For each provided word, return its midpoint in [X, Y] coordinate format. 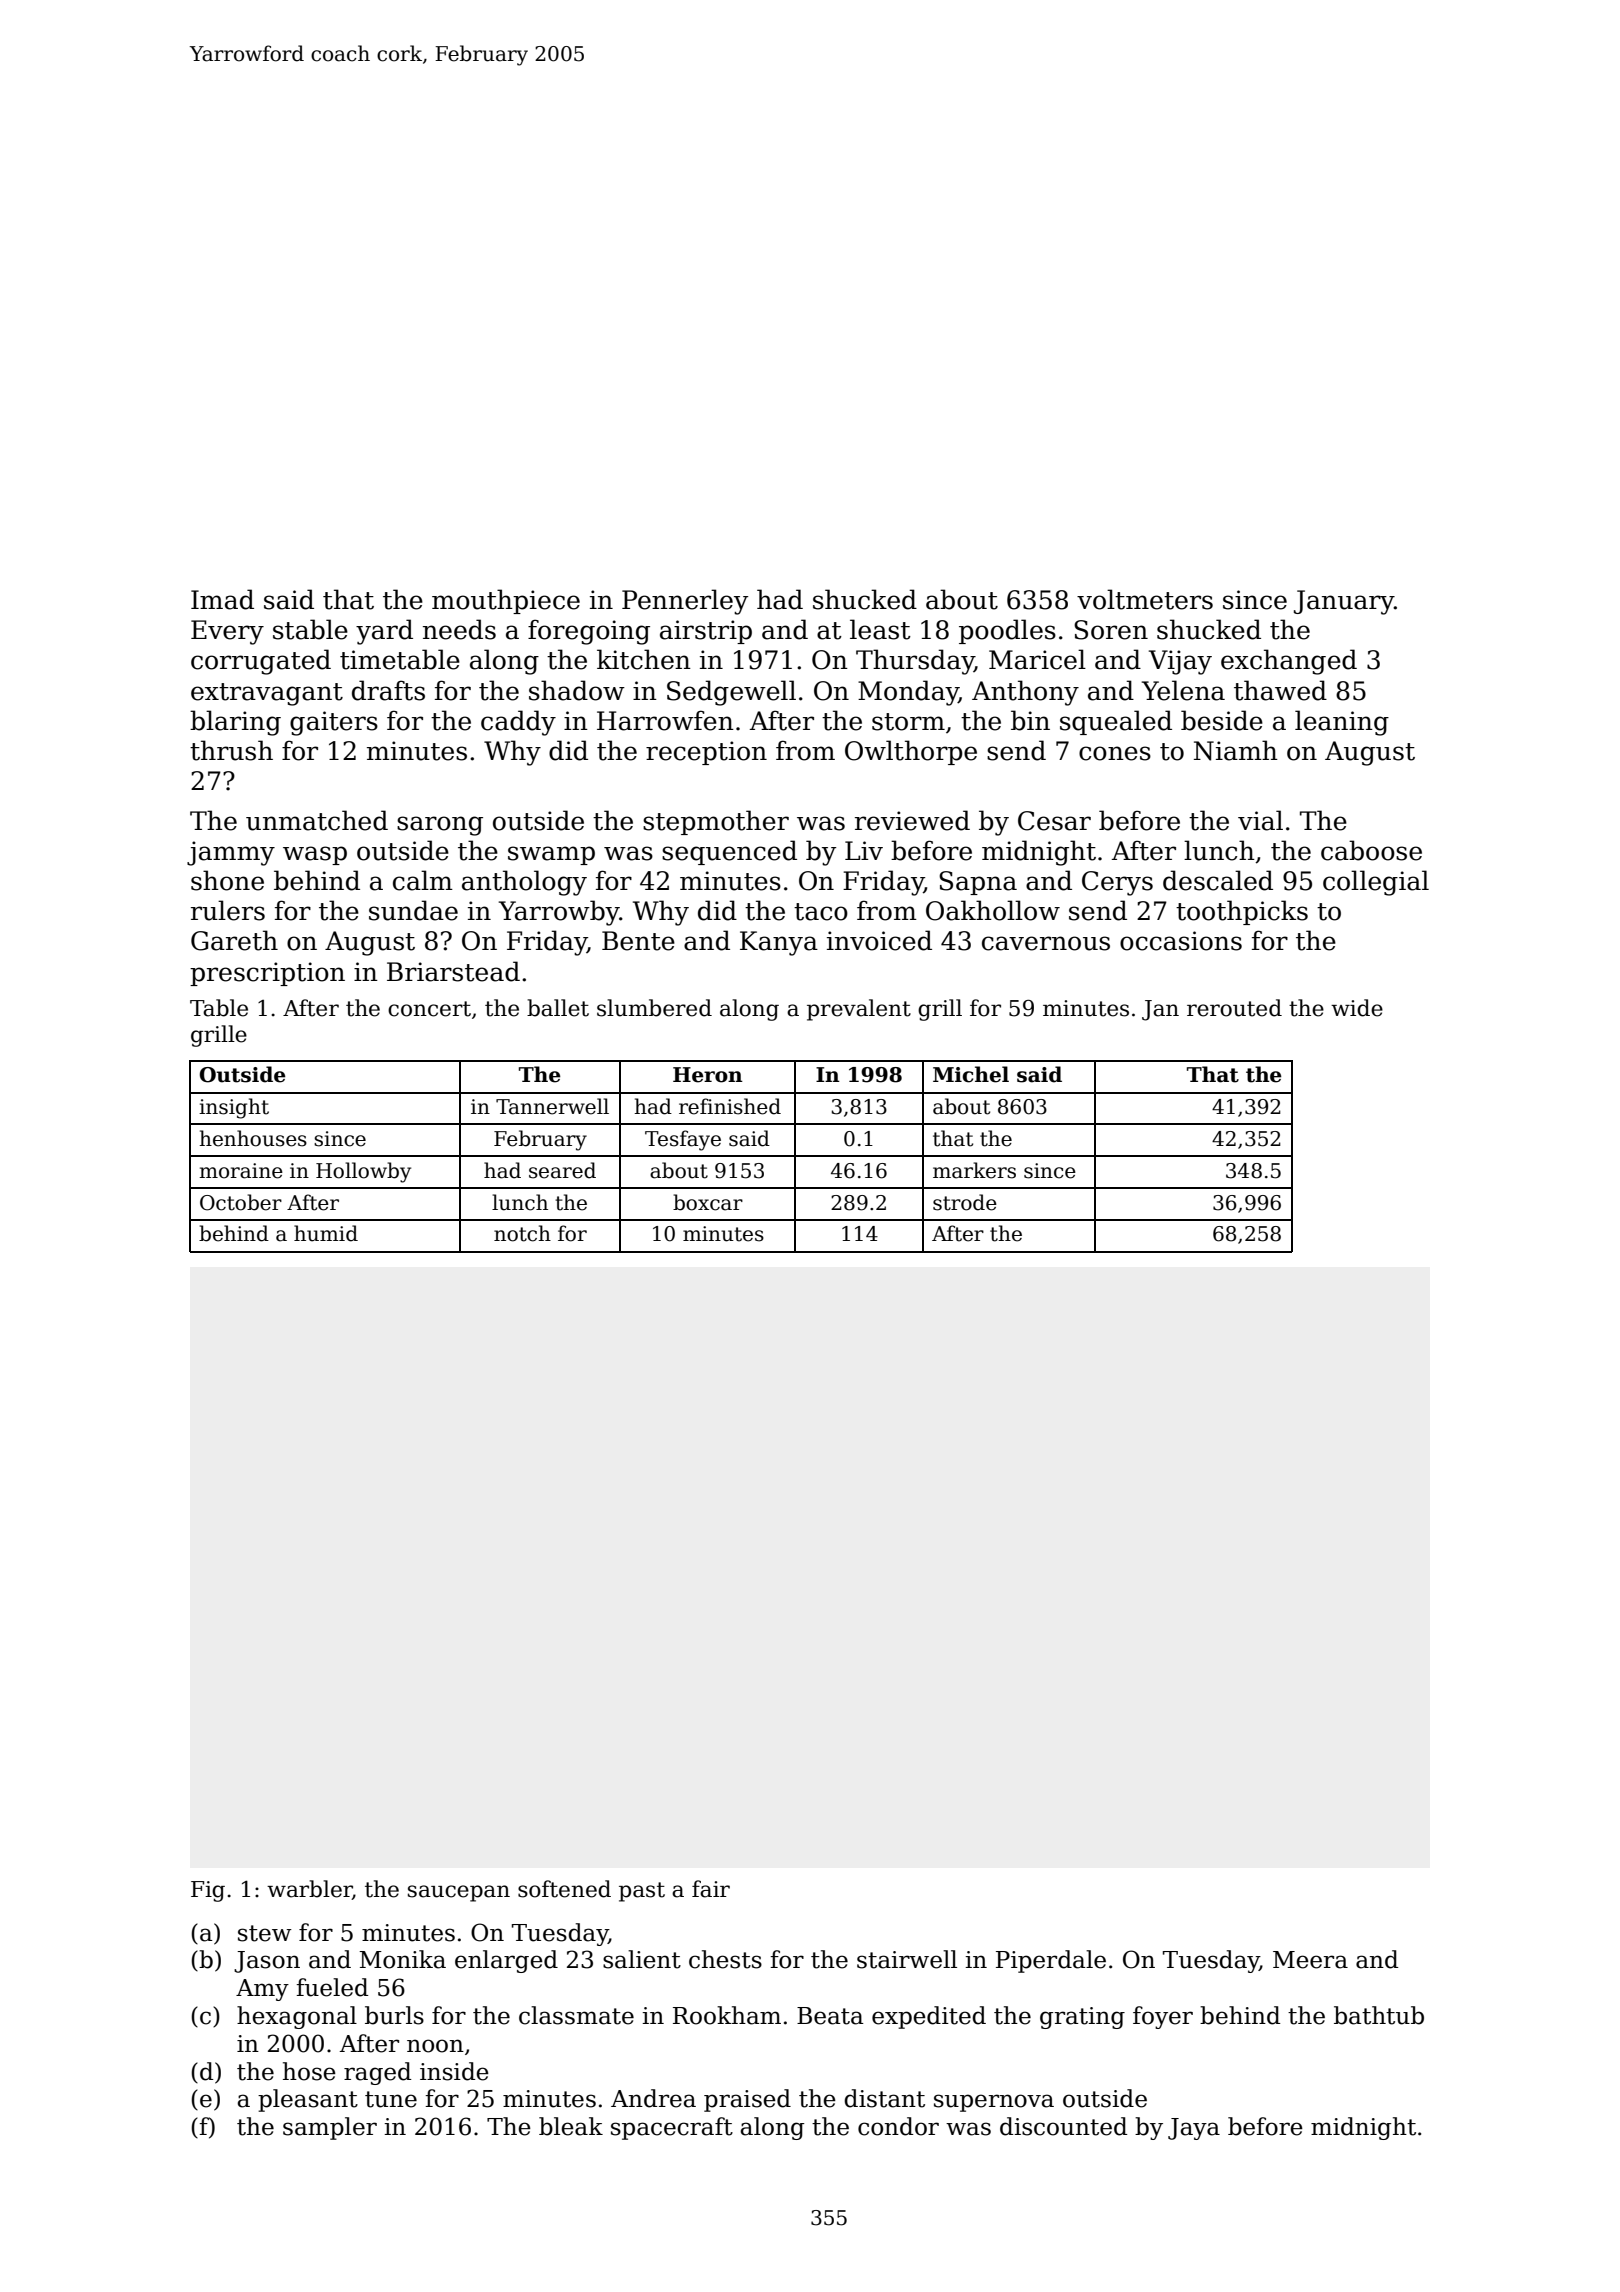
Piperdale [1051, 1961]
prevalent [859, 1010]
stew [265, 1933]
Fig [208, 1891]
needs [459, 629]
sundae [413, 910]
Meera [1310, 1960]
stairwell [907, 1959]
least [880, 629]
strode [965, 1202]
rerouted [1234, 1008]
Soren [1111, 630]
